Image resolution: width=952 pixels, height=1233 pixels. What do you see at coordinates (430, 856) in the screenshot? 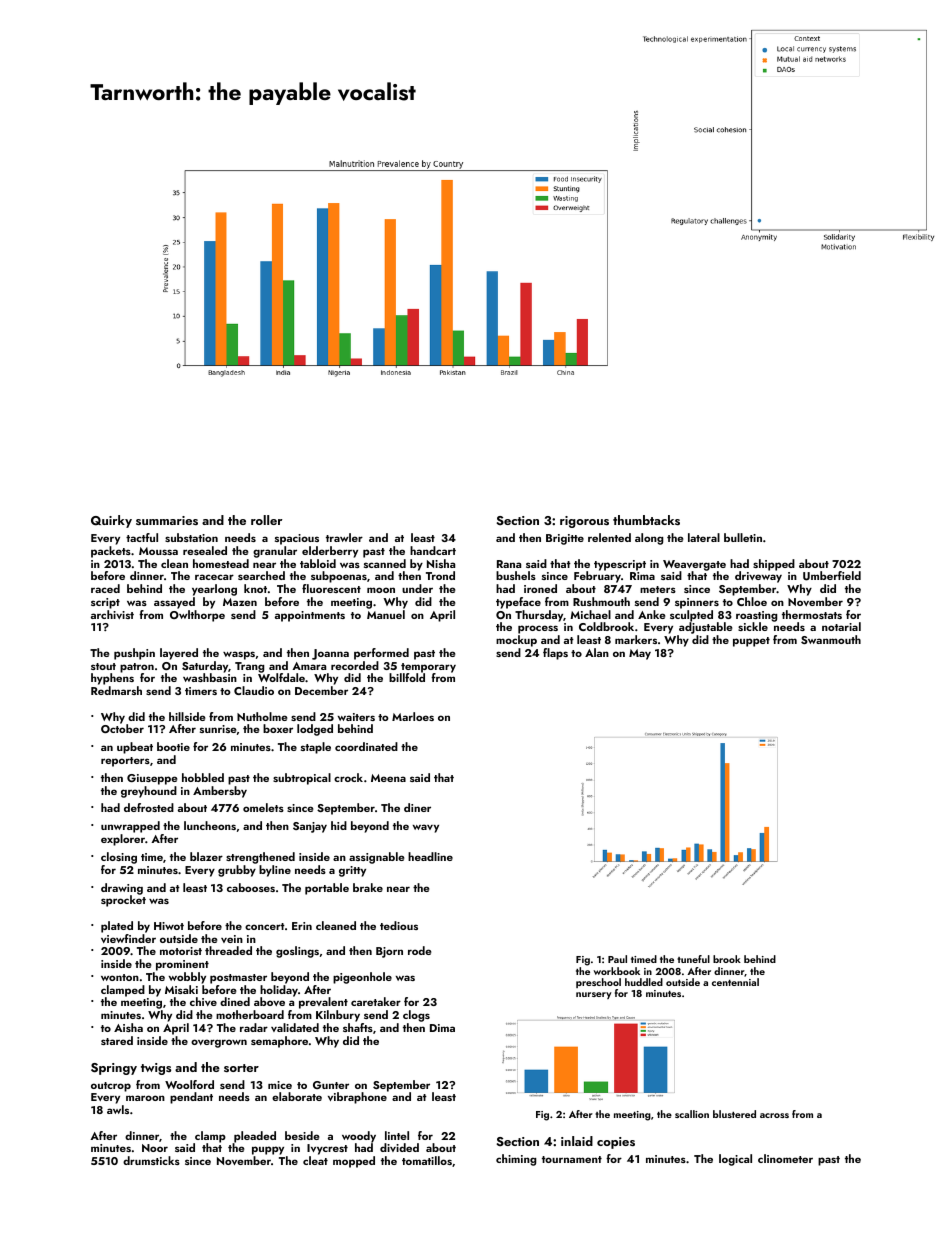
I see `headline` at bounding box center [430, 856].
